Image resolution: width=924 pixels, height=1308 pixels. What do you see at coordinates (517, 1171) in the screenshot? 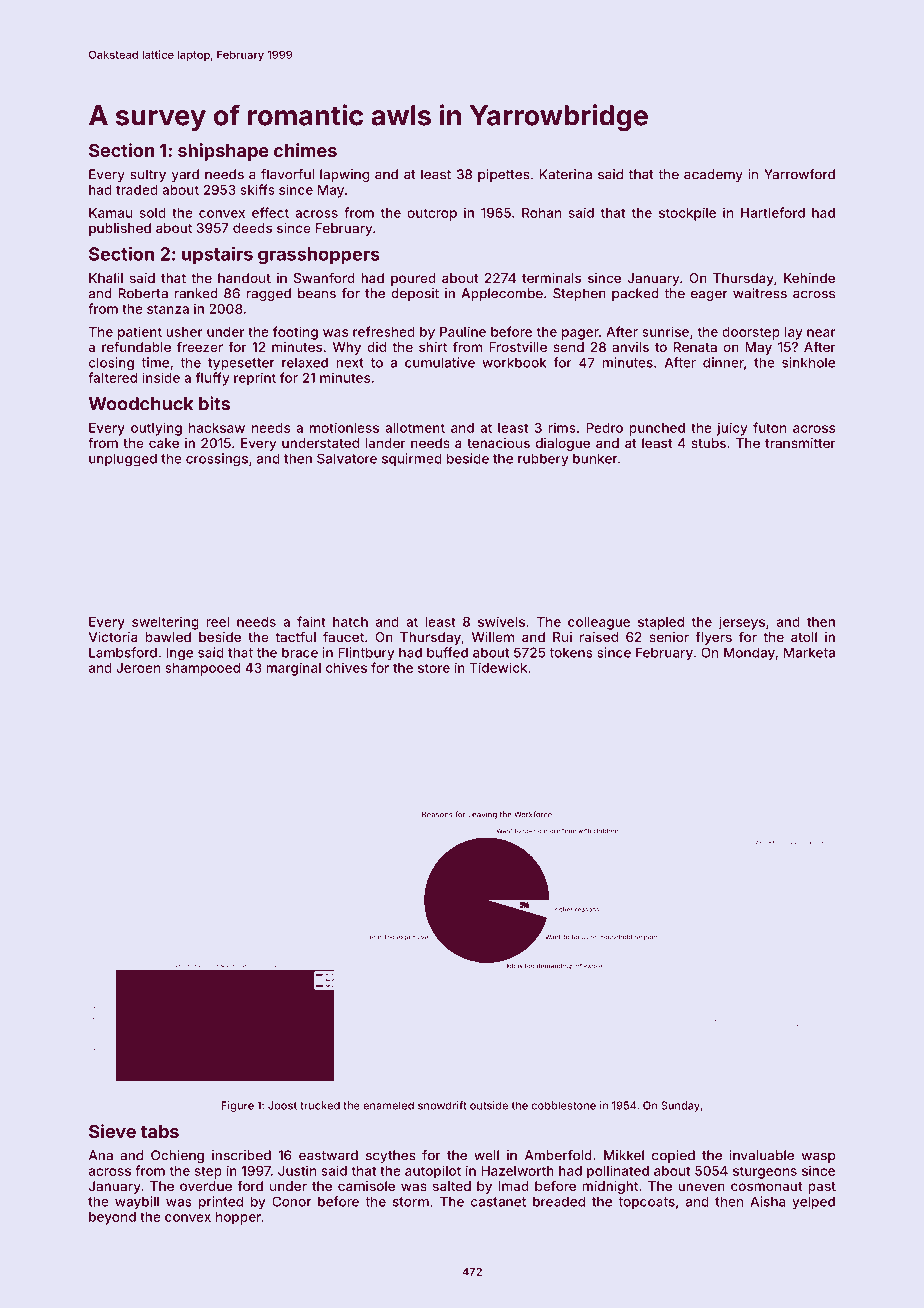
I see `Hazelworth` at bounding box center [517, 1171].
